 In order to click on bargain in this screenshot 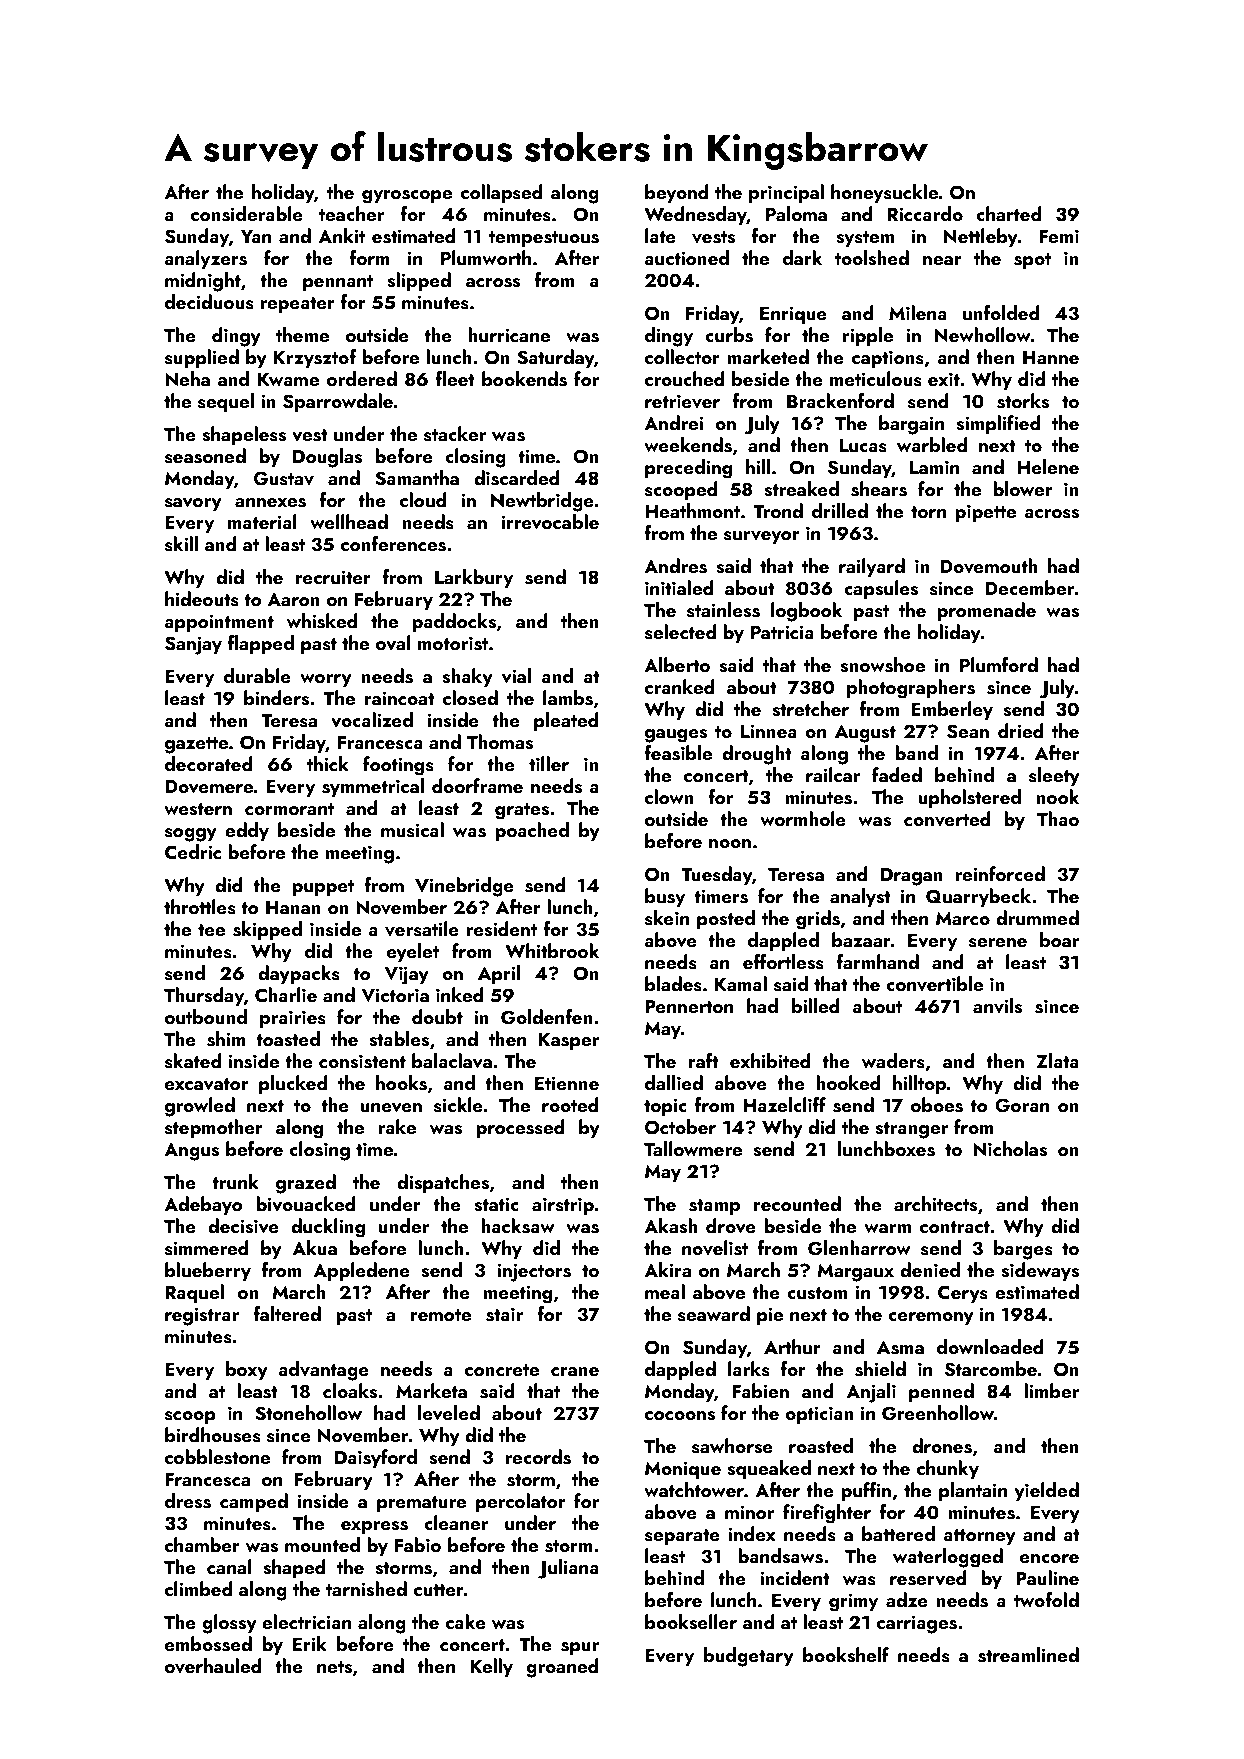, I will do `click(911, 425)`.
